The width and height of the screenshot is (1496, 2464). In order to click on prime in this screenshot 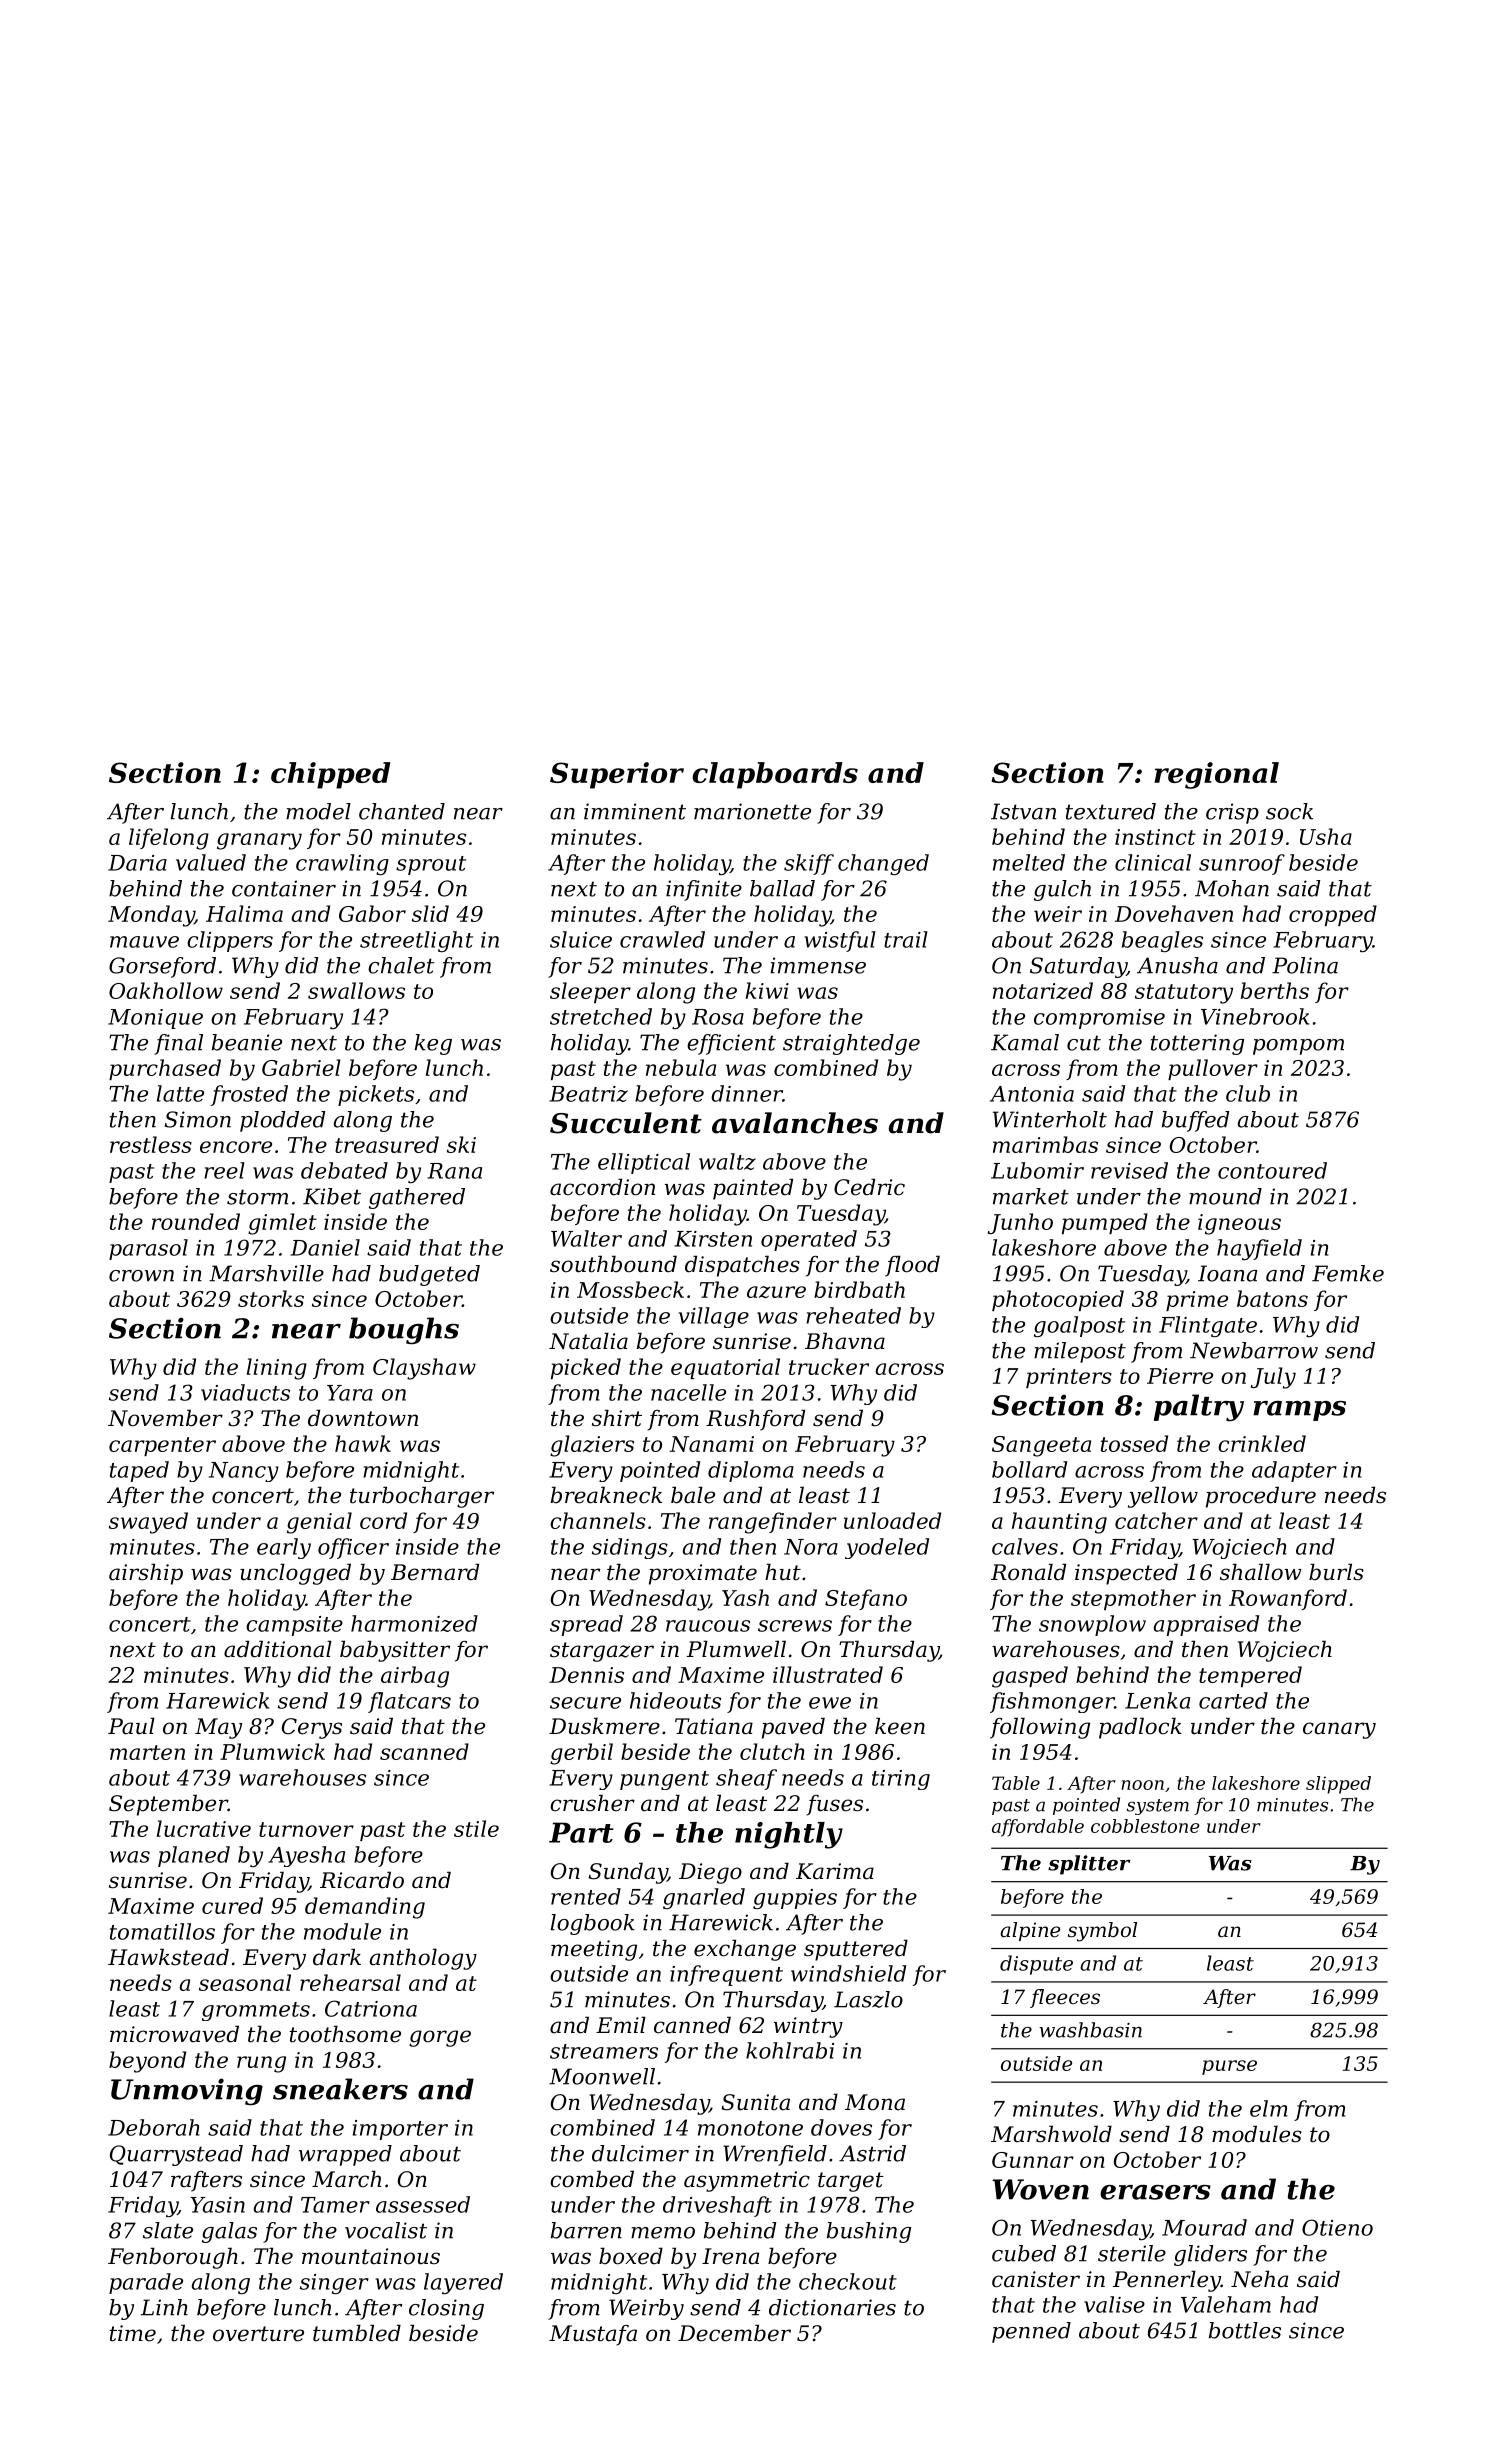, I will do `click(1197, 1301)`.
